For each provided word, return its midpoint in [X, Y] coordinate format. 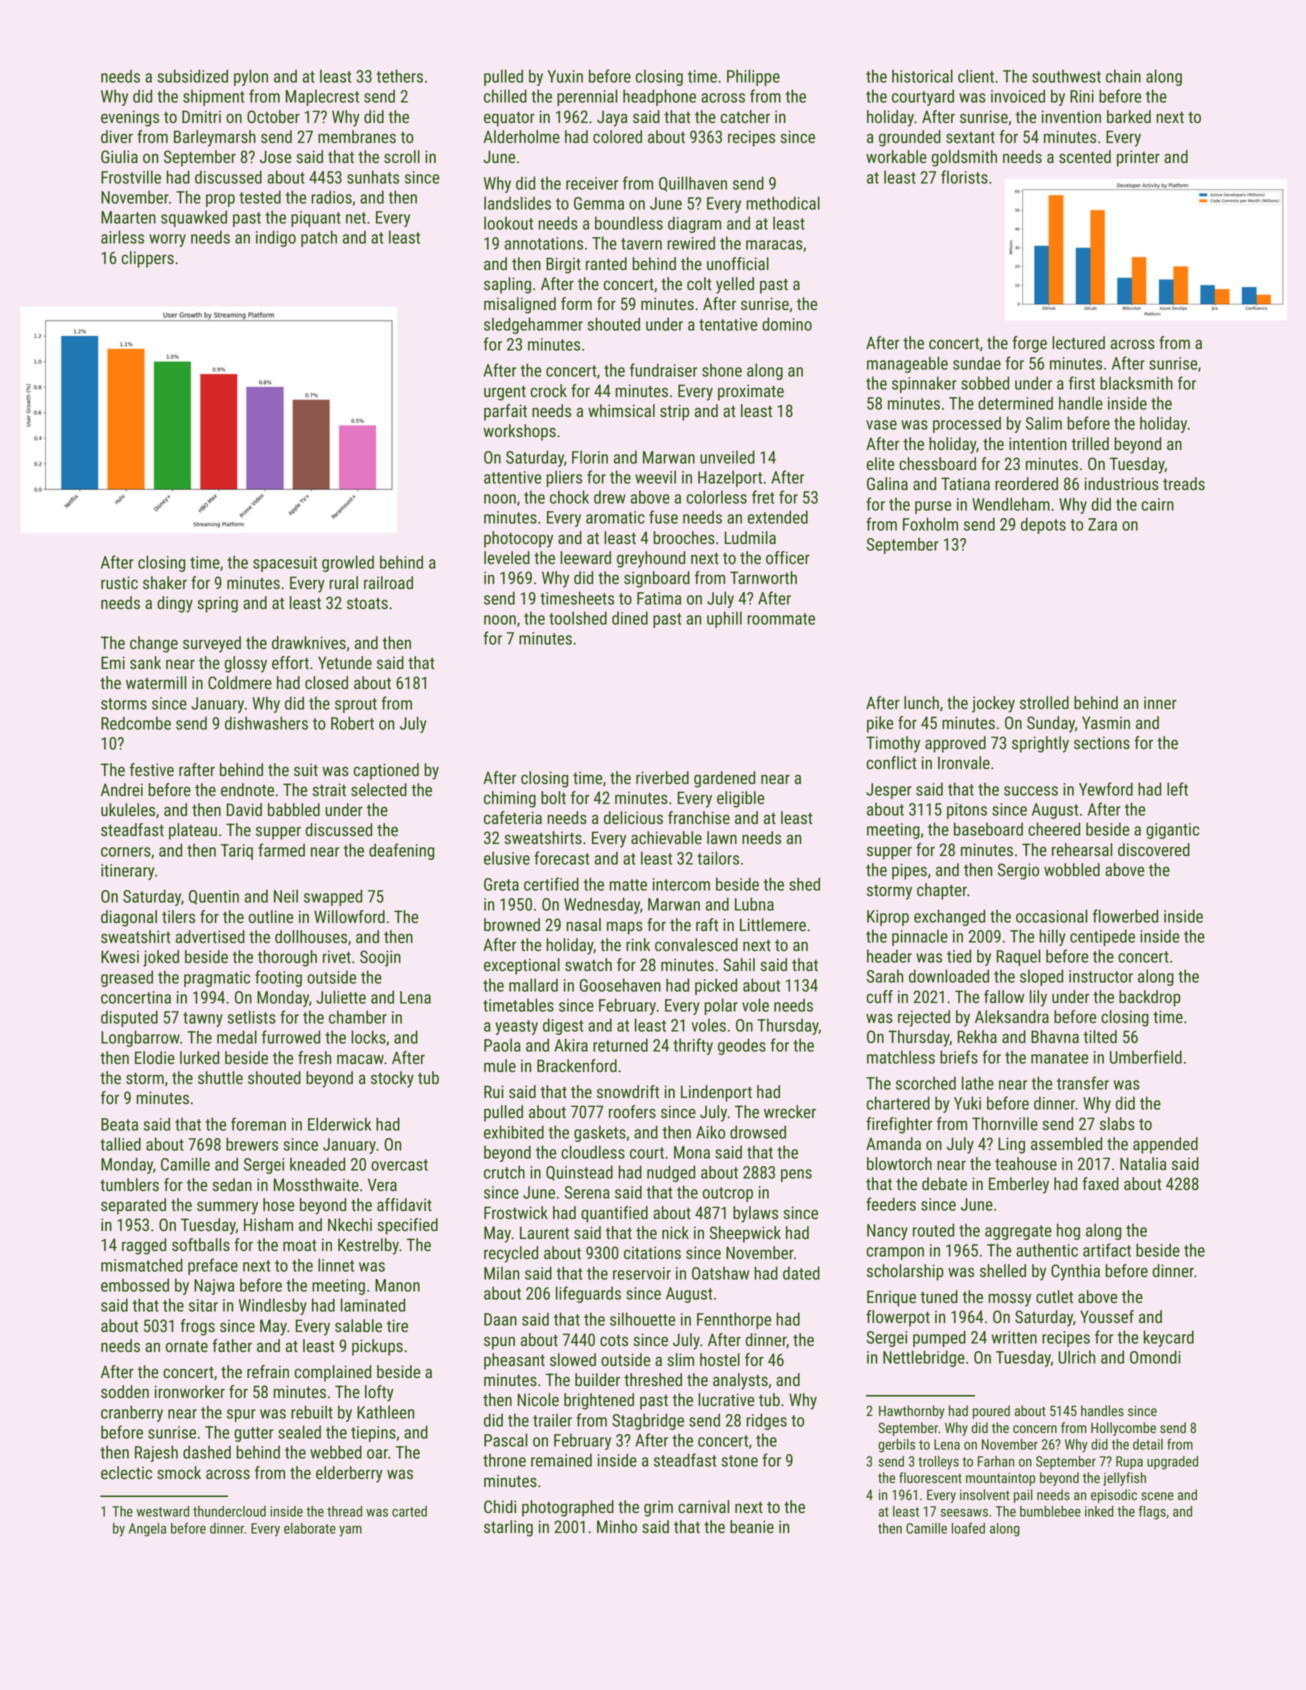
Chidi [500, 1506]
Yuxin [565, 76]
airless [122, 237]
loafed [968, 1528]
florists [964, 177]
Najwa [214, 1287]
